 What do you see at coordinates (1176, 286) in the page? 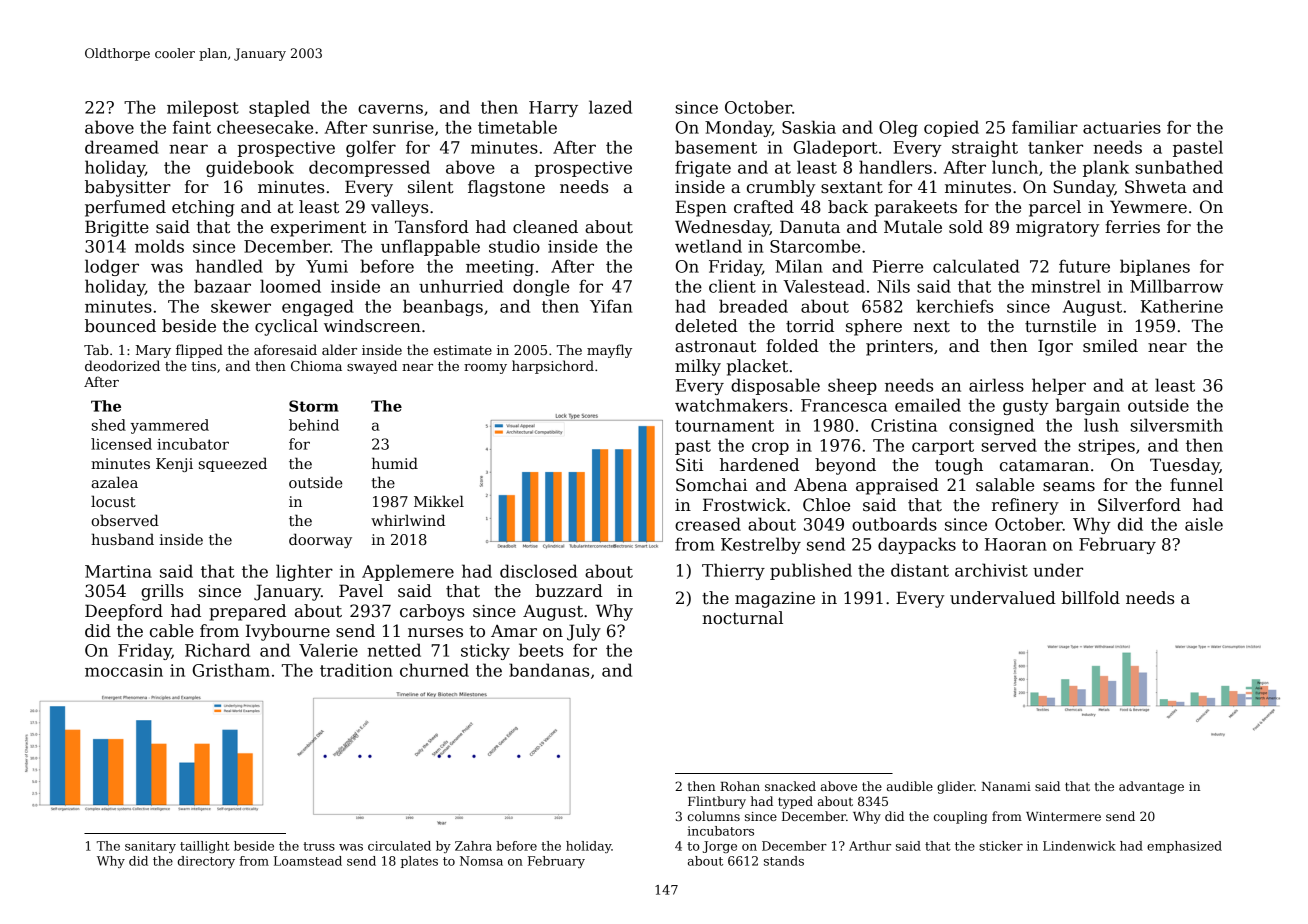
I see `Millbarrow` at bounding box center [1176, 286].
